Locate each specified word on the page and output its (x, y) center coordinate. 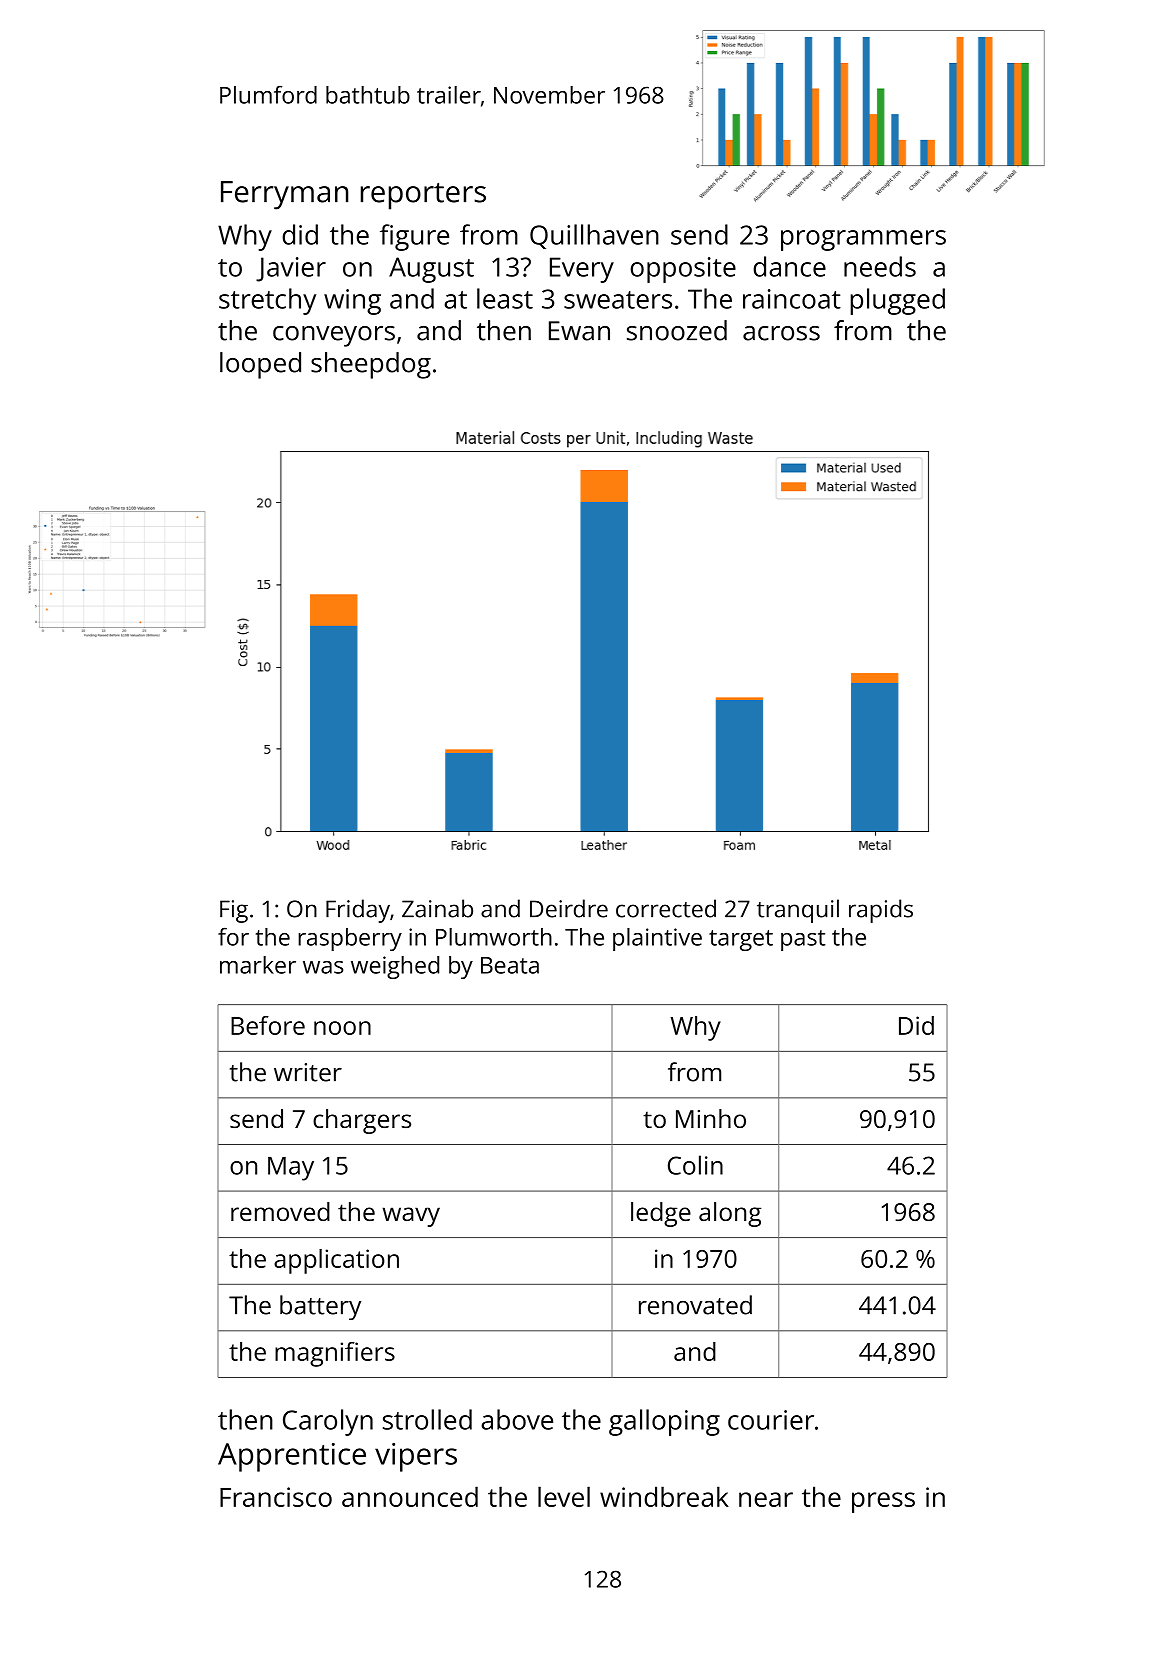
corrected (666, 908)
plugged (897, 301)
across (781, 333)
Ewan (579, 331)
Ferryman (284, 195)
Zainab (437, 908)
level (564, 1496)
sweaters (618, 300)
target (741, 940)
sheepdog (371, 365)
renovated (695, 1305)
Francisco (276, 1497)
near (766, 1499)
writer (308, 1072)
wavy (411, 1217)
